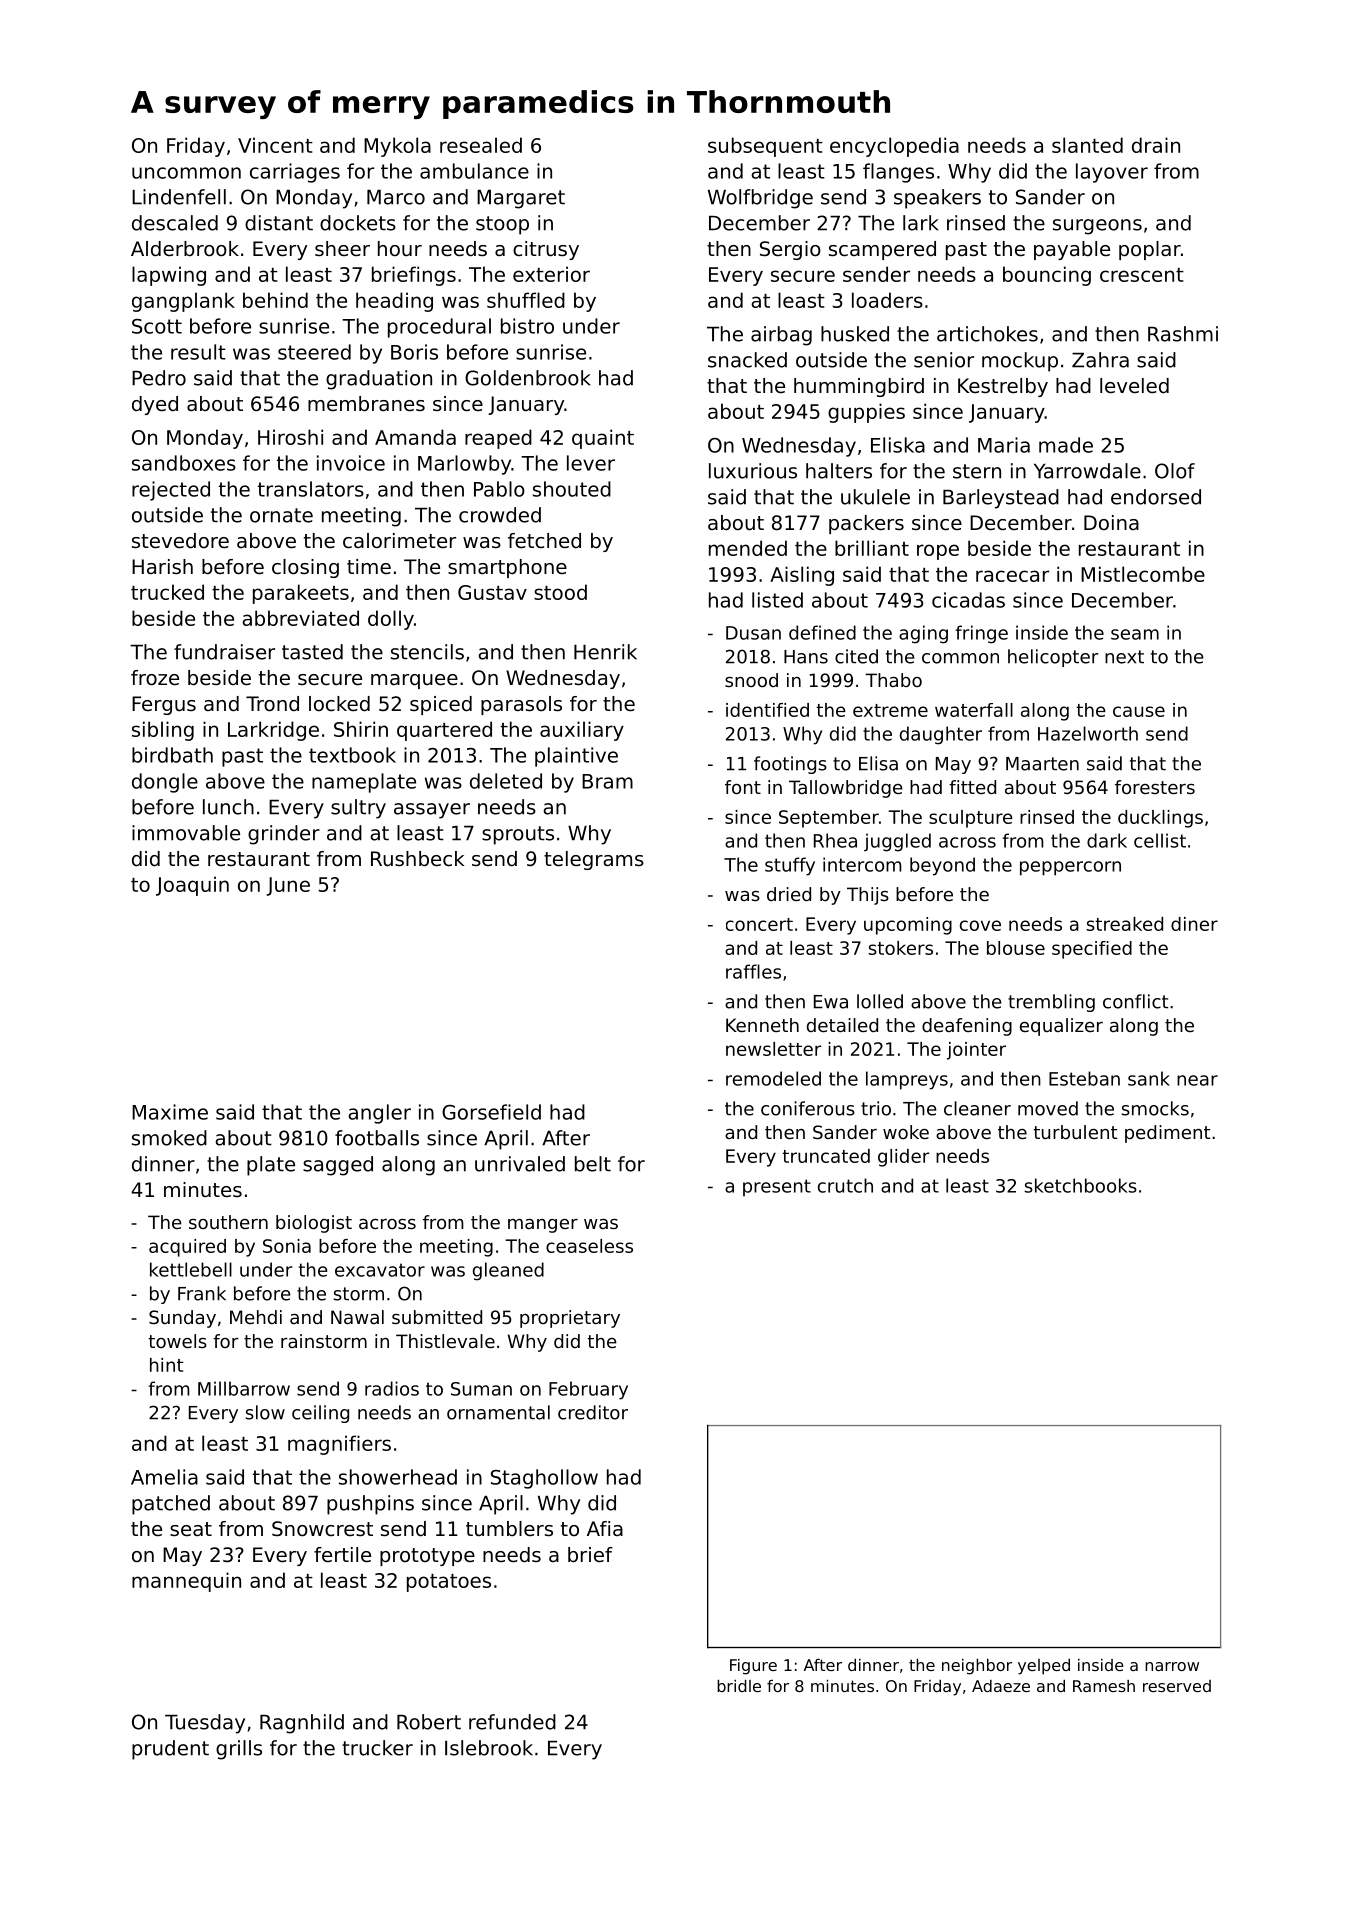 The image size is (1352, 1913). What do you see at coordinates (894, 147) in the screenshot?
I see `encyclopedia` at bounding box center [894, 147].
